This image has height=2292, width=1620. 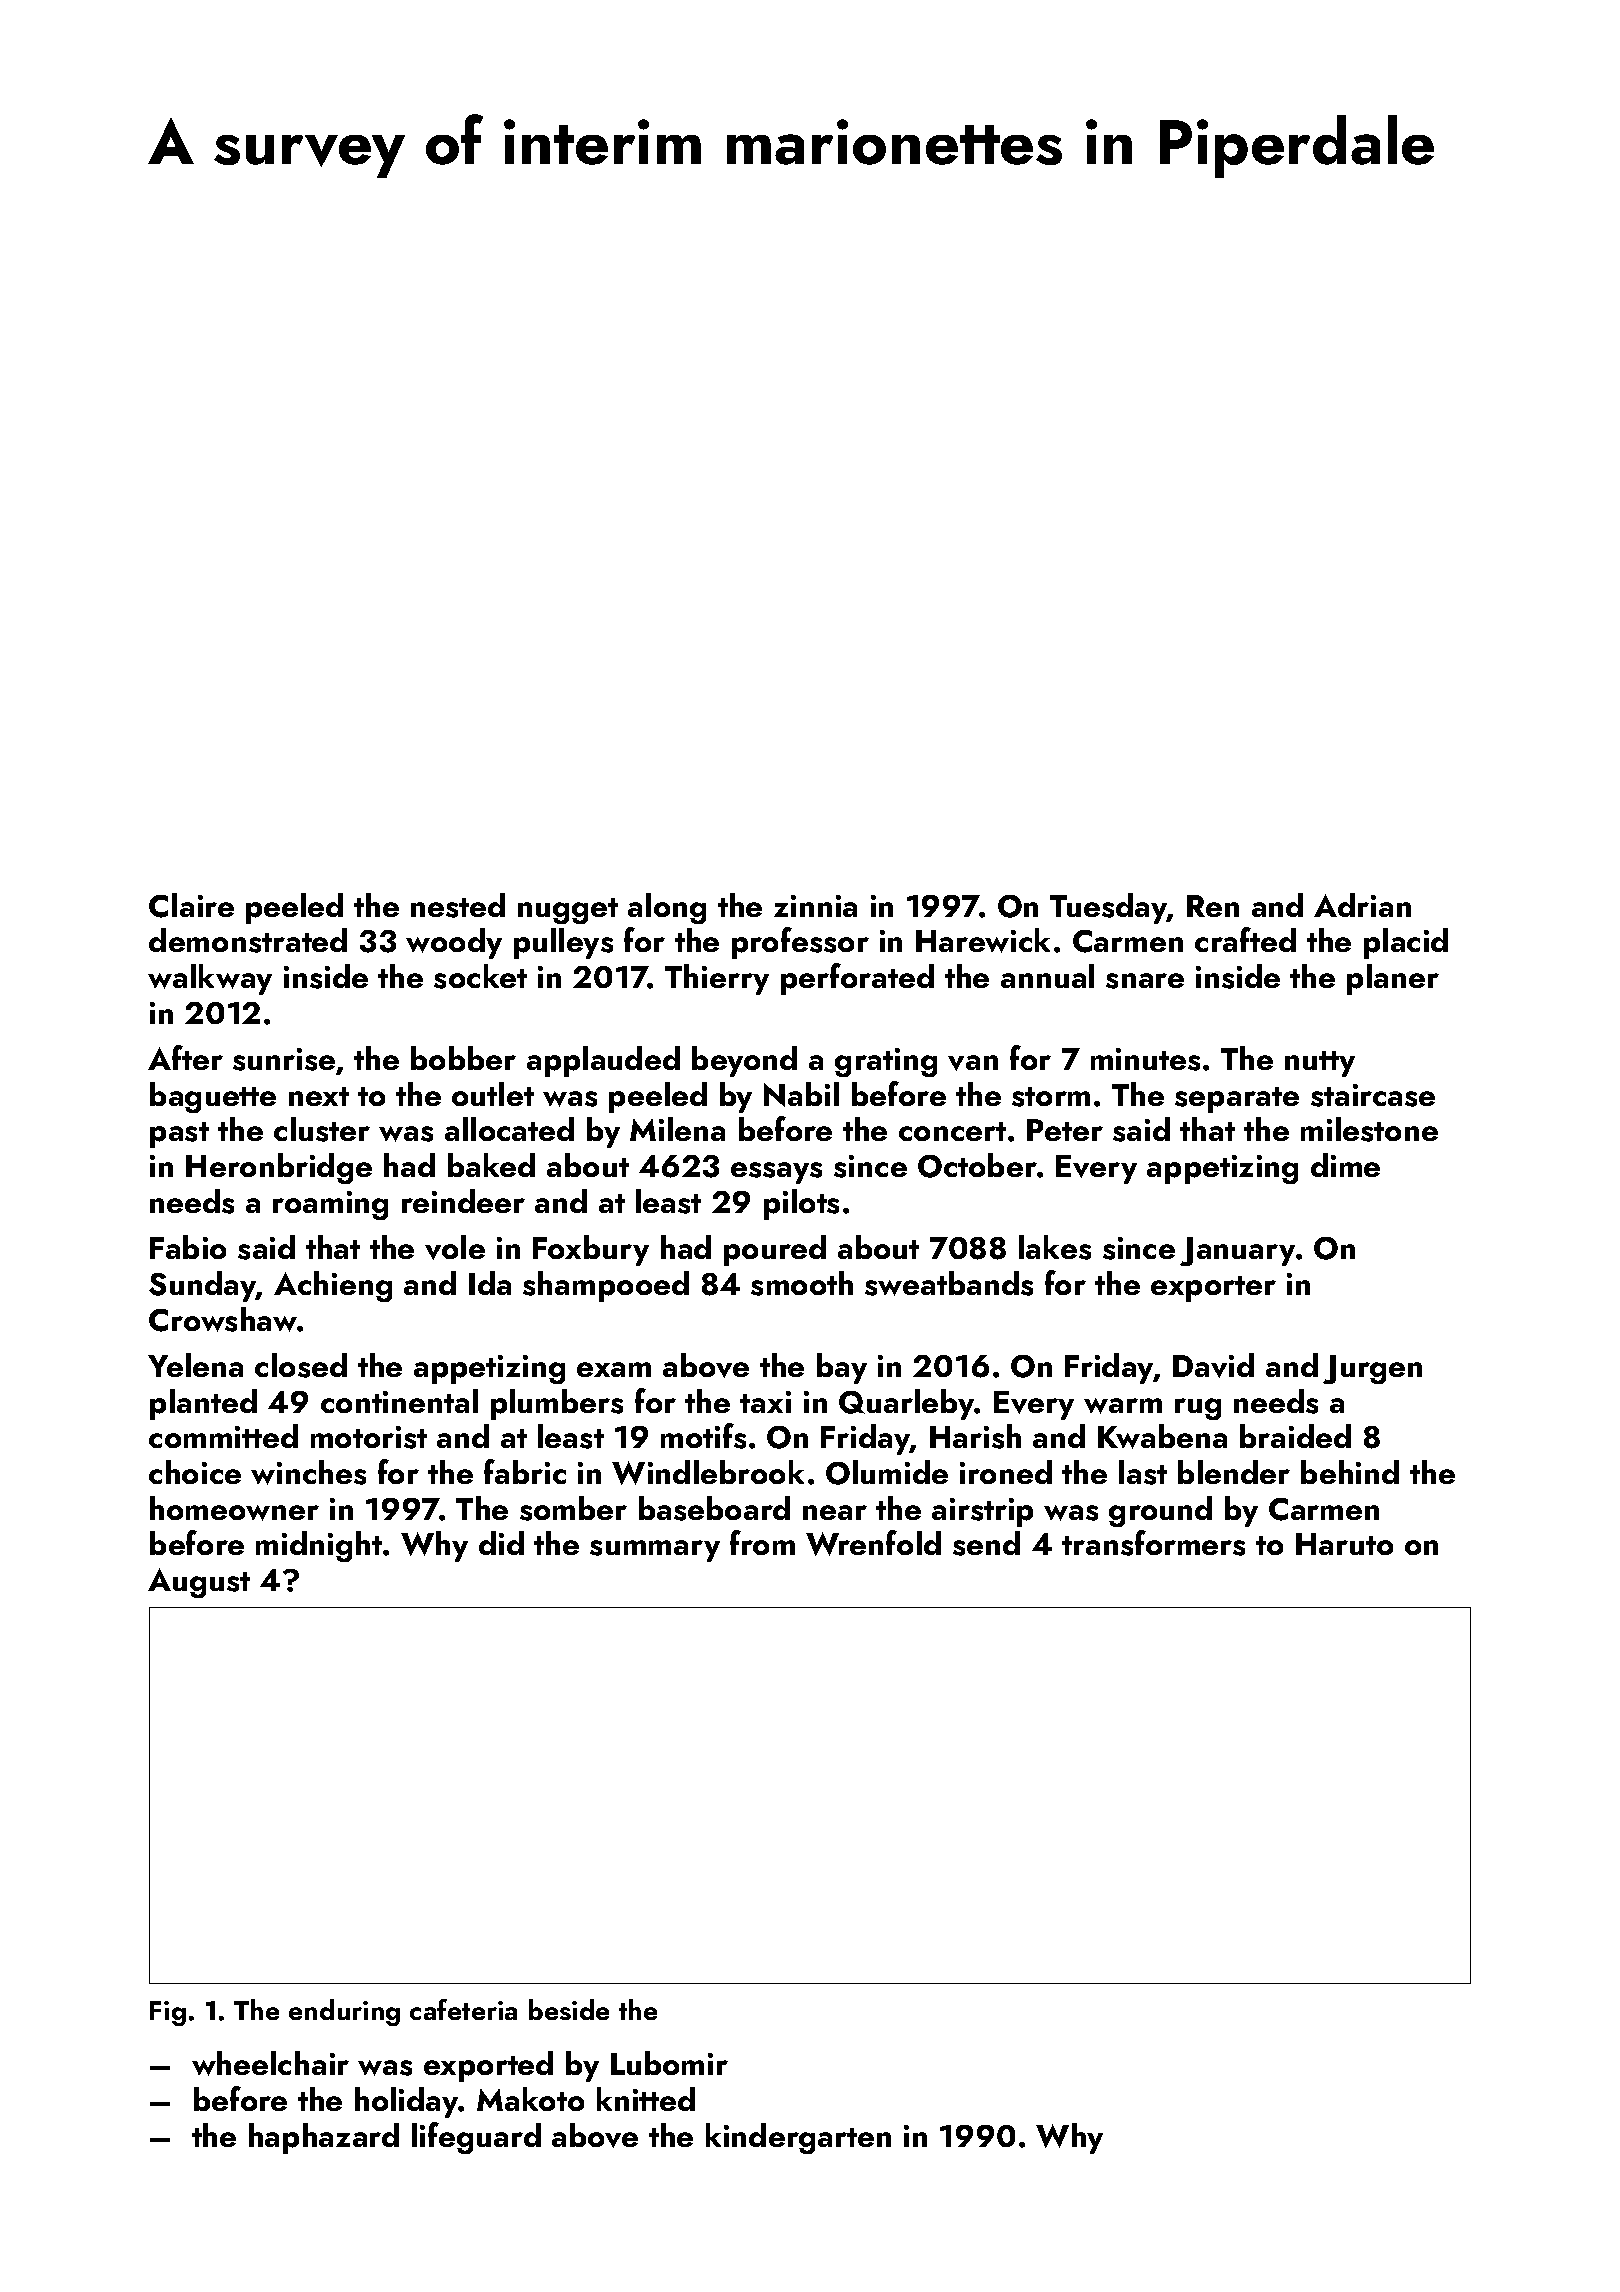 I want to click on snare, so click(x=1145, y=981).
